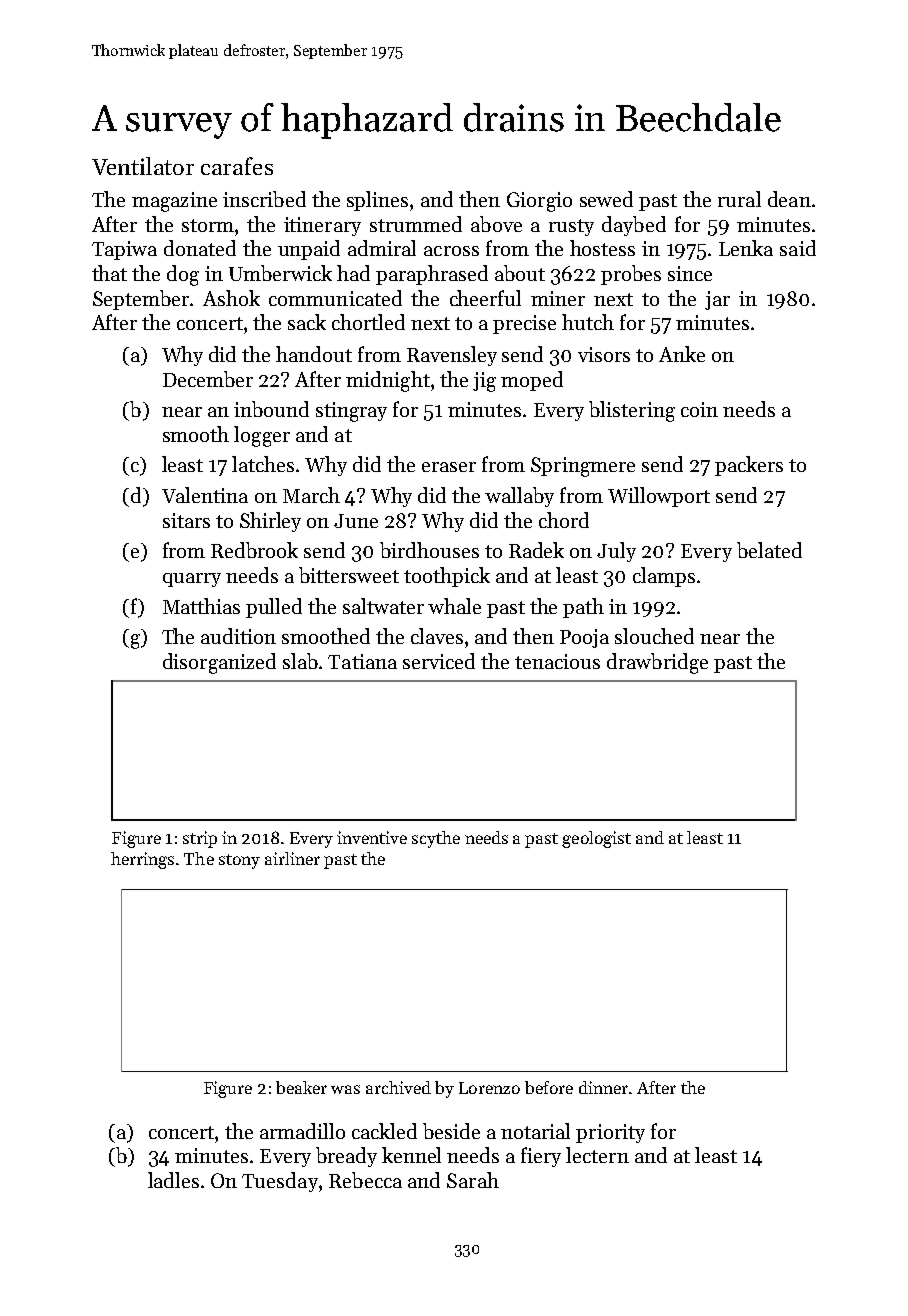 Image resolution: width=908 pixels, height=1316 pixels. I want to click on splines, so click(377, 201).
